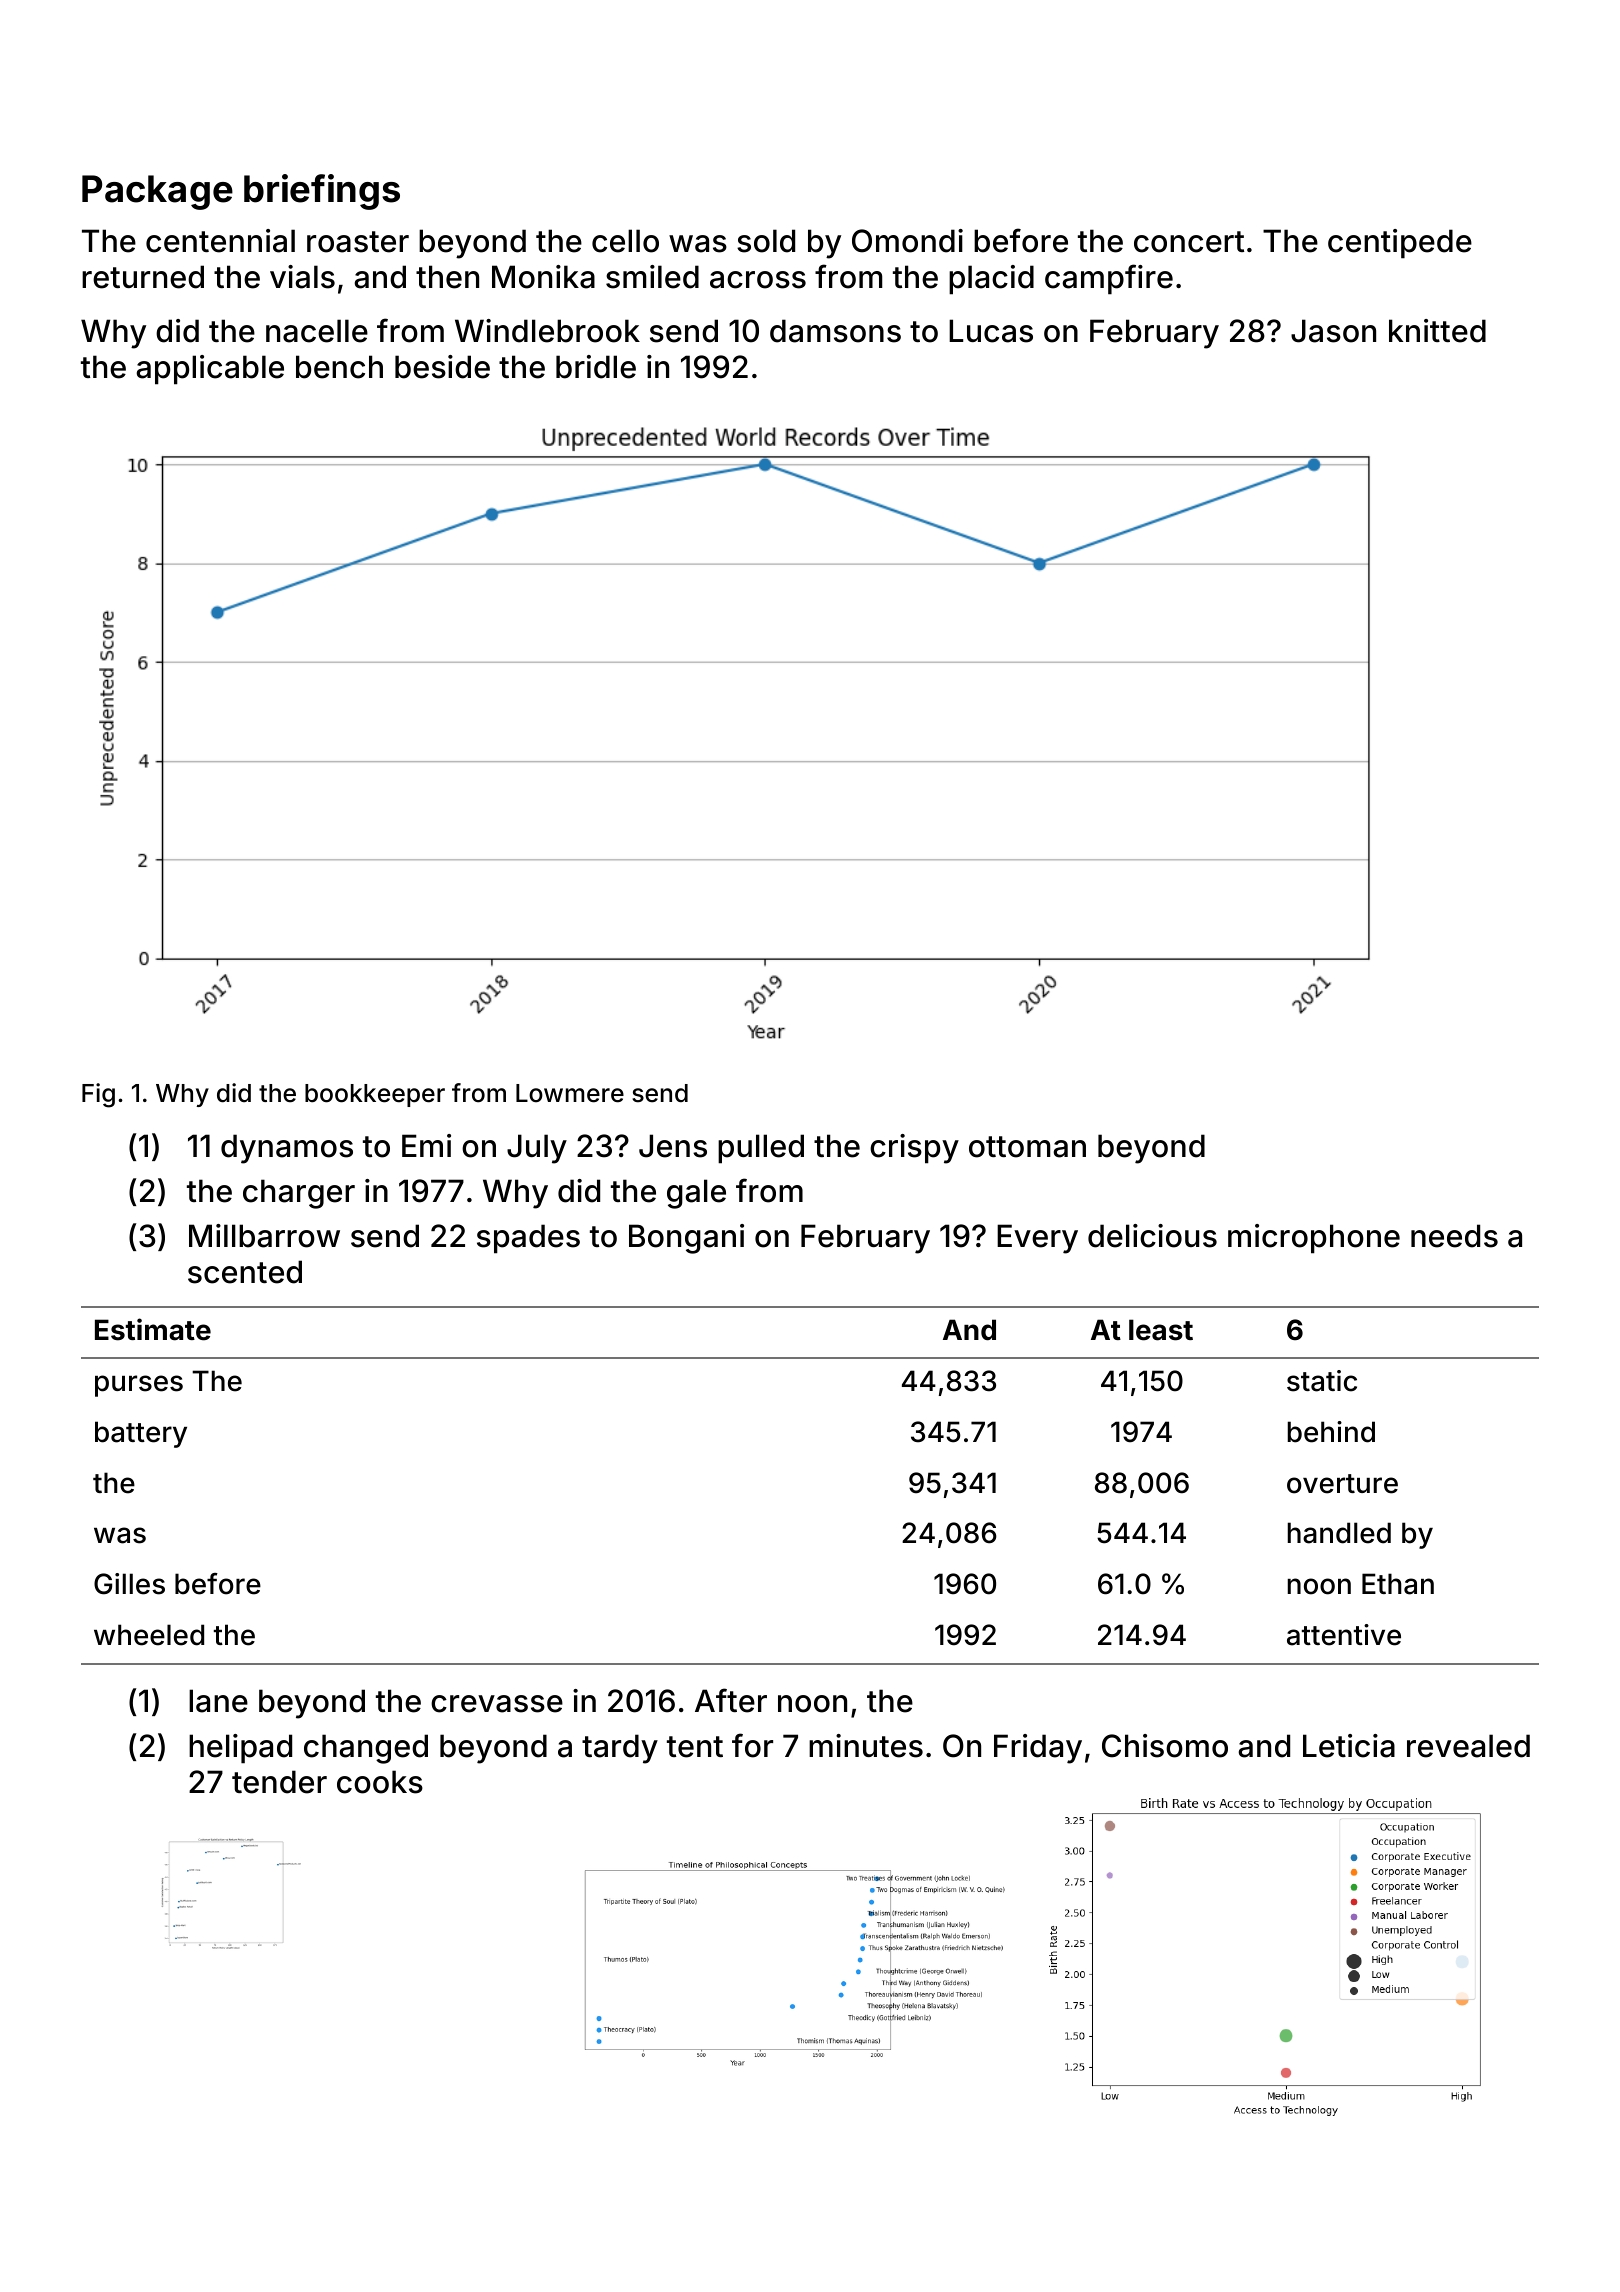 This document has height=2292, width=1620. What do you see at coordinates (1322, 1381) in the document?
I see `static` at bounding box center [1322, 1381].
